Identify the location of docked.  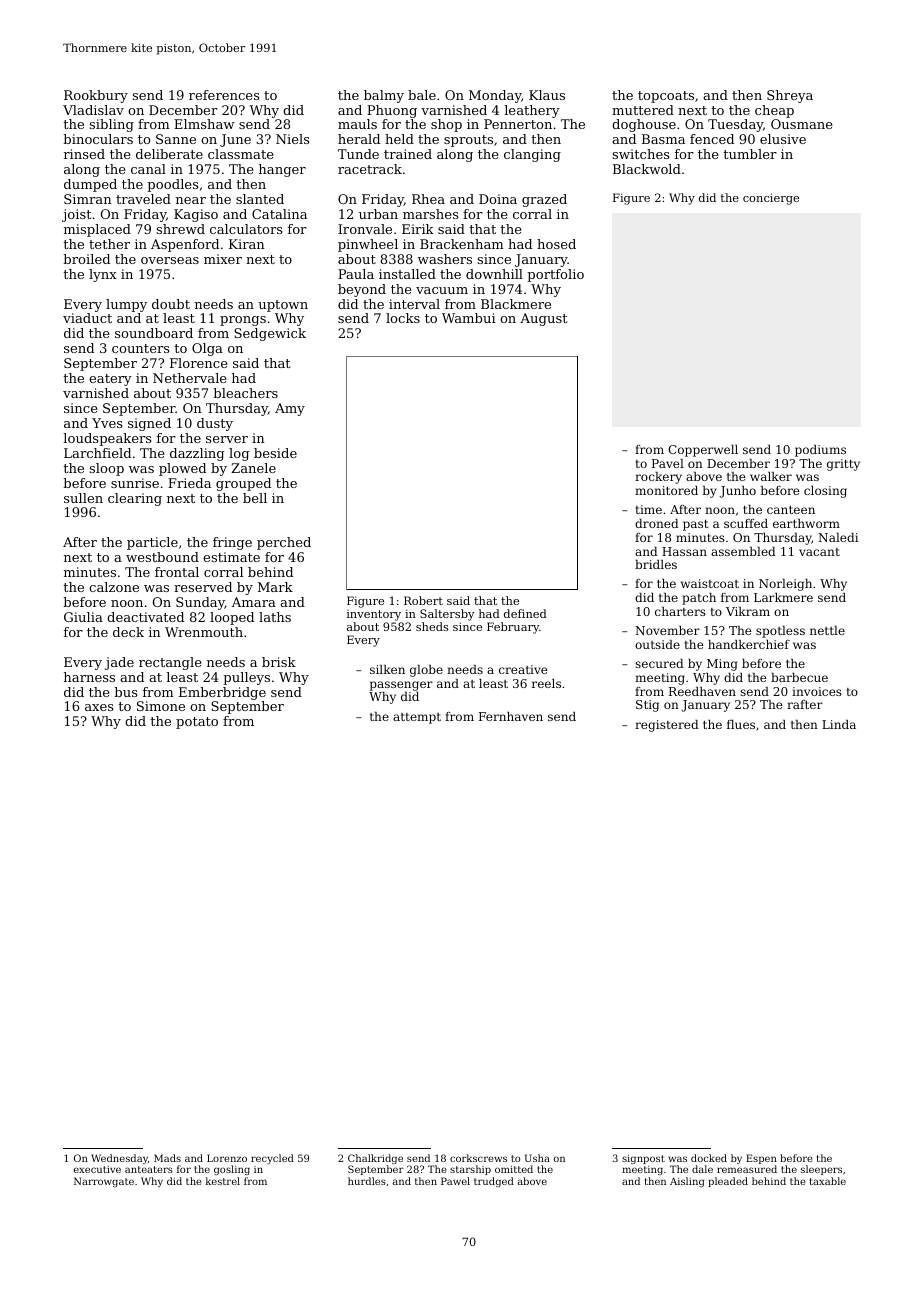
(709, 1158).
